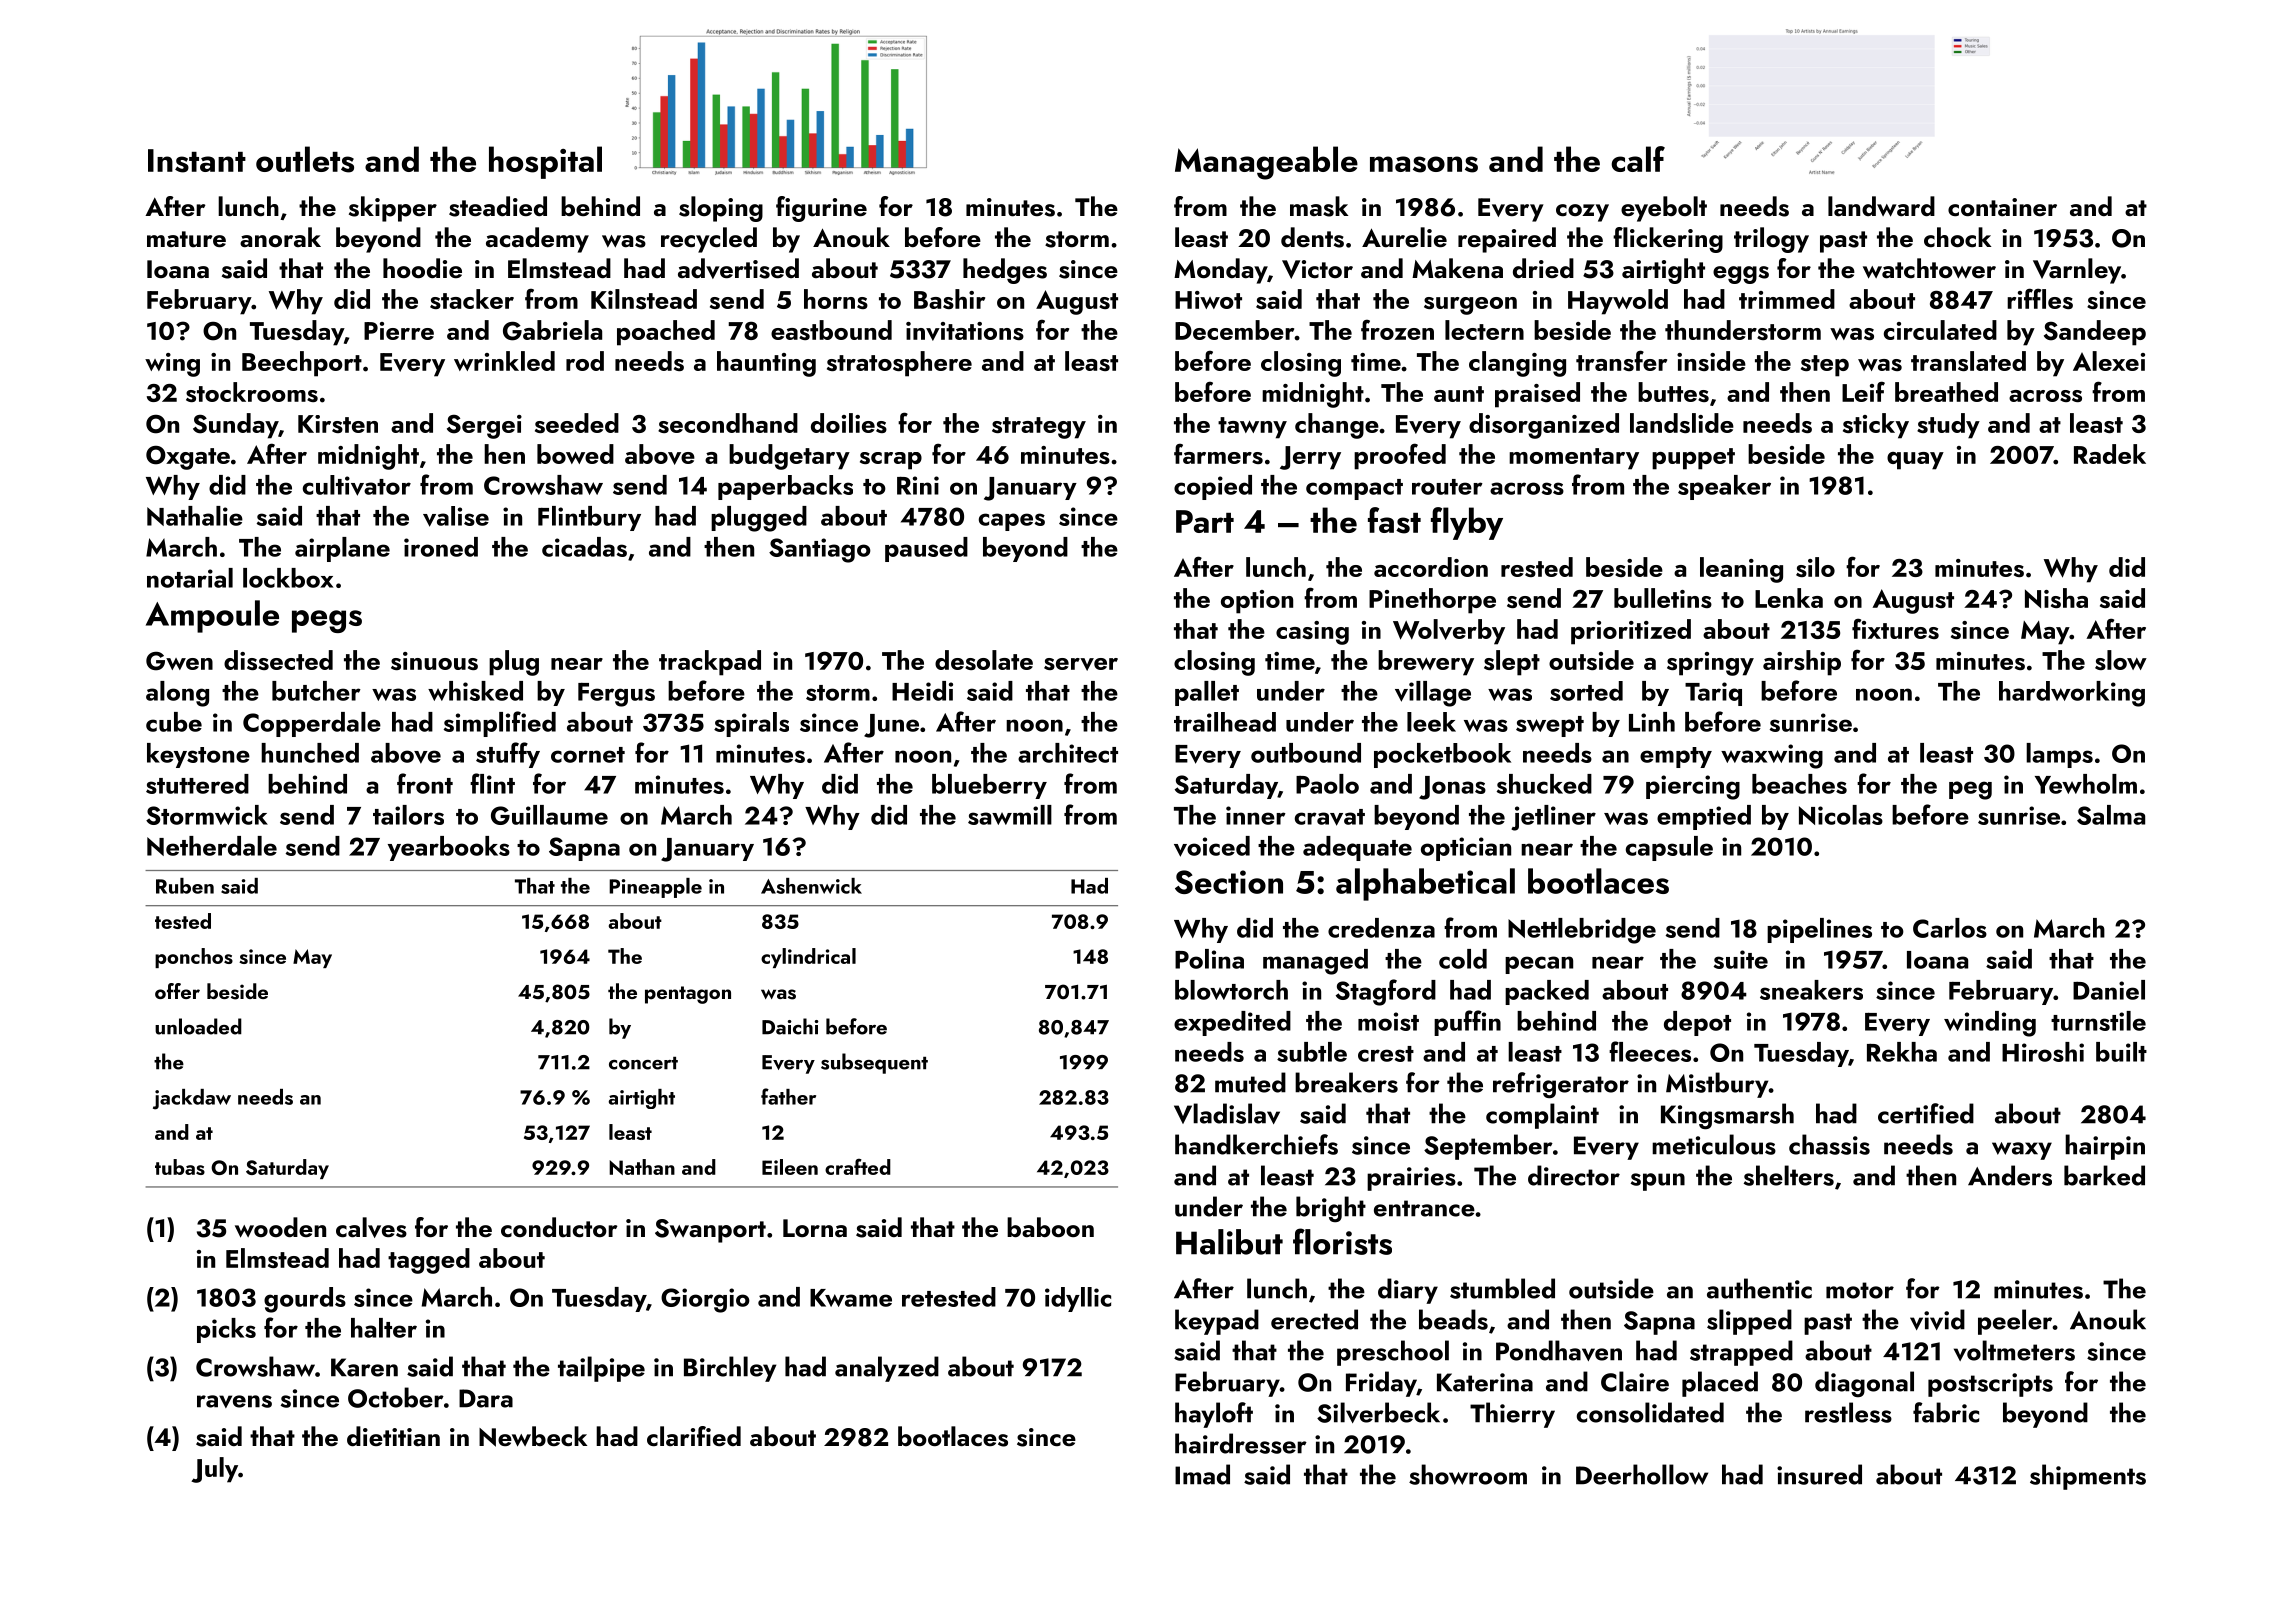 The height and width of the page is (1620, 2292). What do you see at coordinates (1638, 159) in the page?
I see `calf` at bounding box center [1638, 159].
